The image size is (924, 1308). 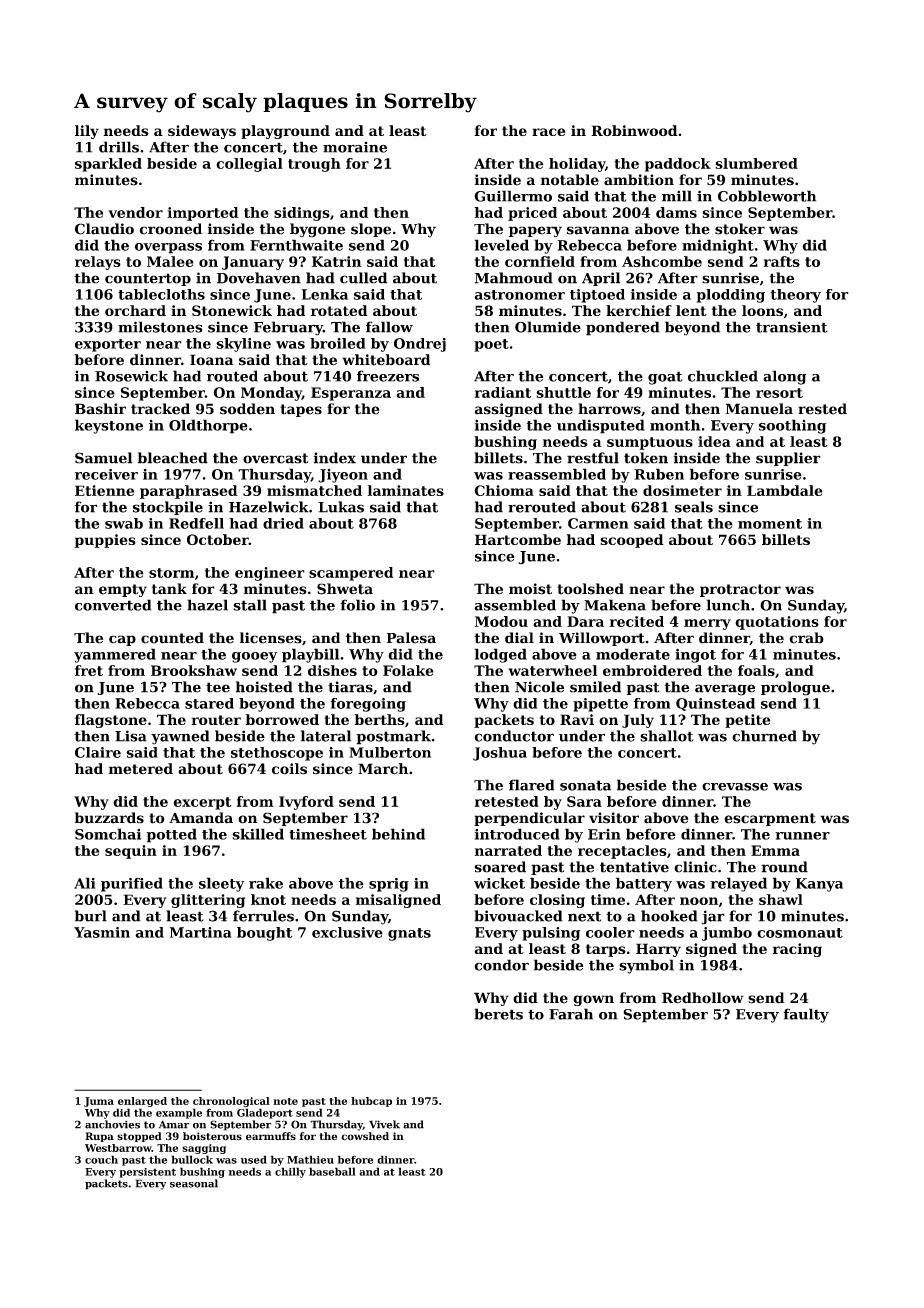 I want to click on fret, so click(x=89, y=670).
